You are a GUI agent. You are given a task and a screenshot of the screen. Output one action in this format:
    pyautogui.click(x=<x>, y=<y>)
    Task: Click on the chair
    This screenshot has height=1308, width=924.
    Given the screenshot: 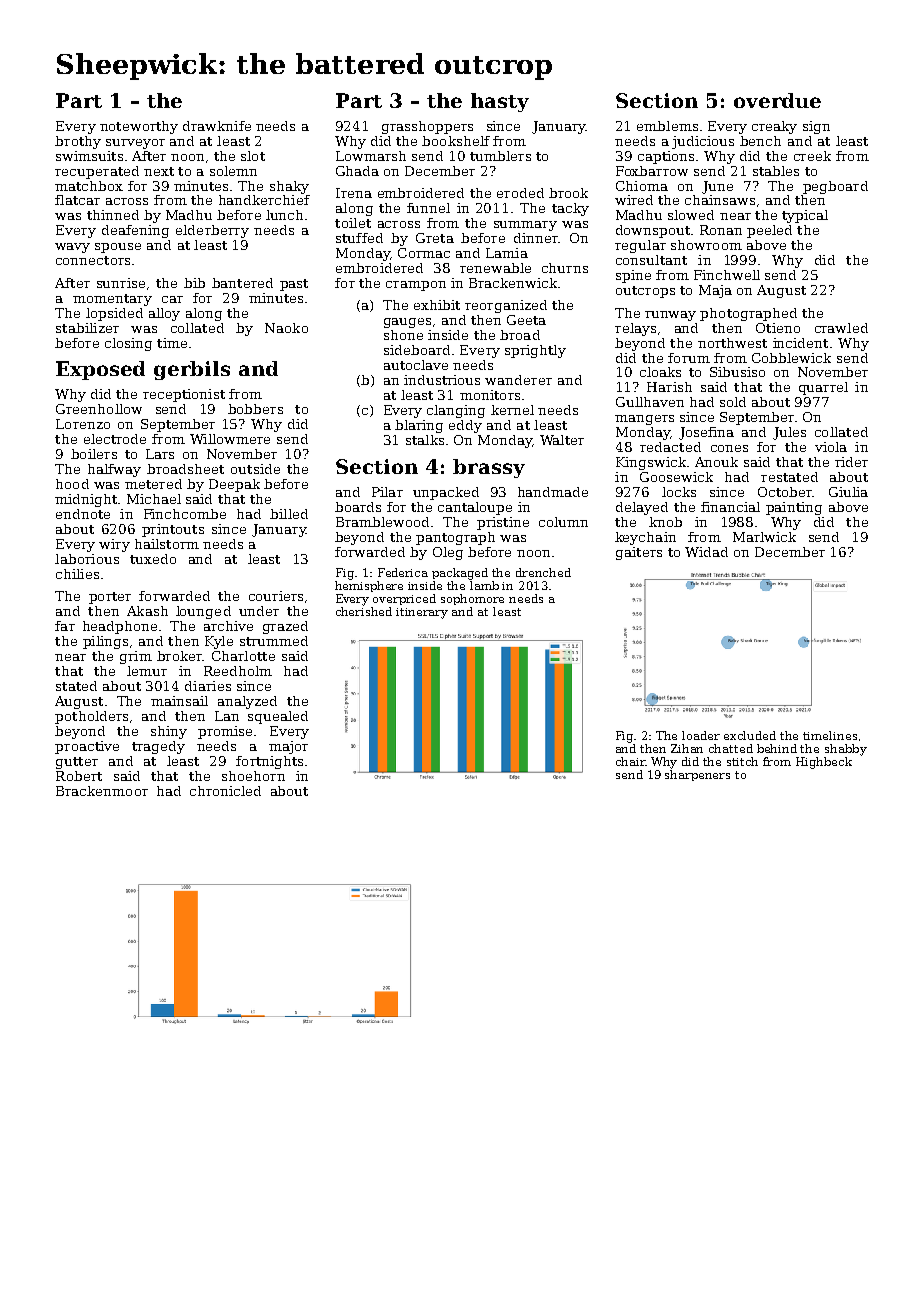 What is the action you would take?
    pyautogui.click(x=630, y=761)
